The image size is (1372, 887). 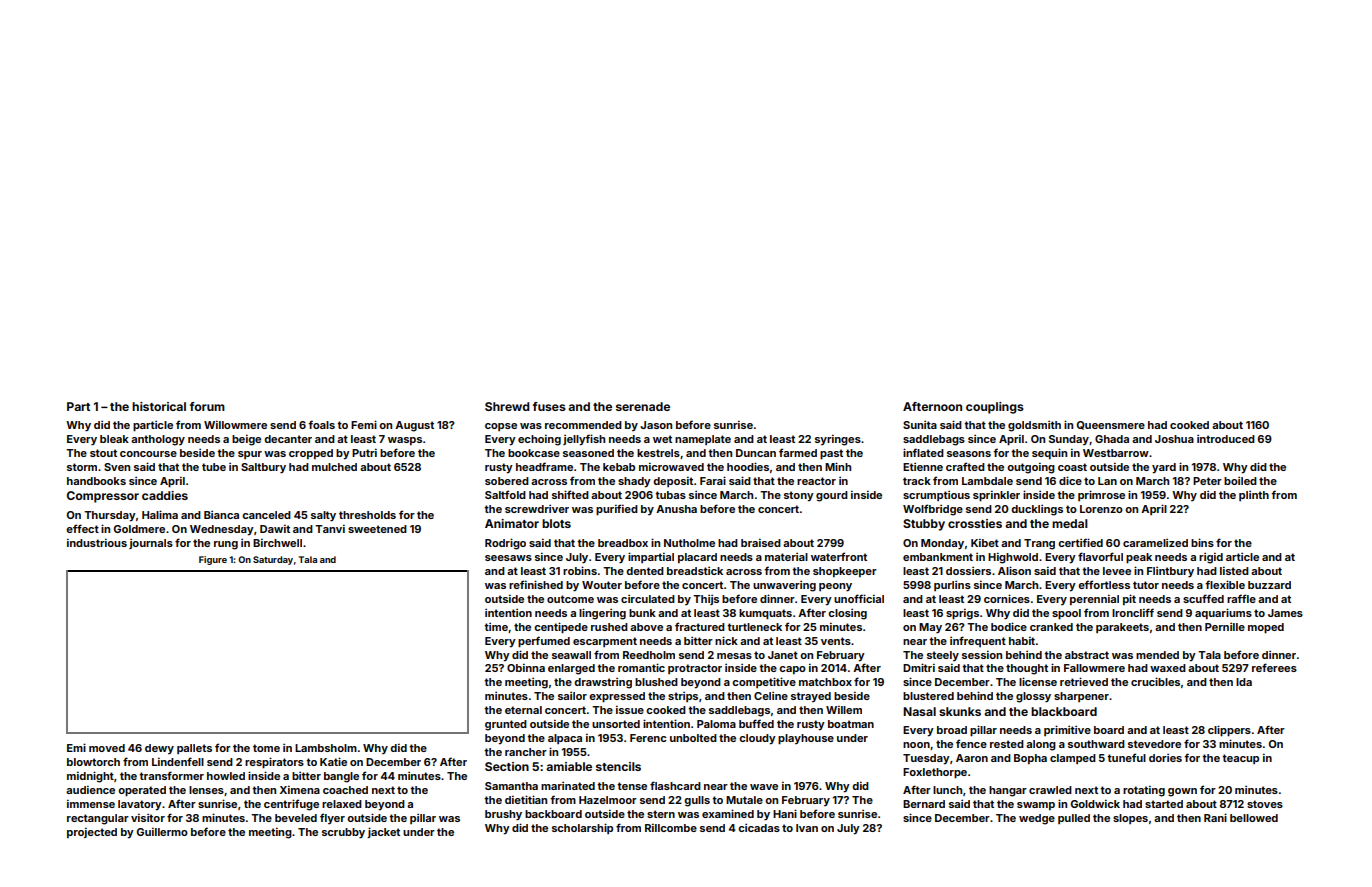 What do you see at coordinates (1155, 542) in the screenshot?
I see `caramelized` at bounding box center [1155, 542].
